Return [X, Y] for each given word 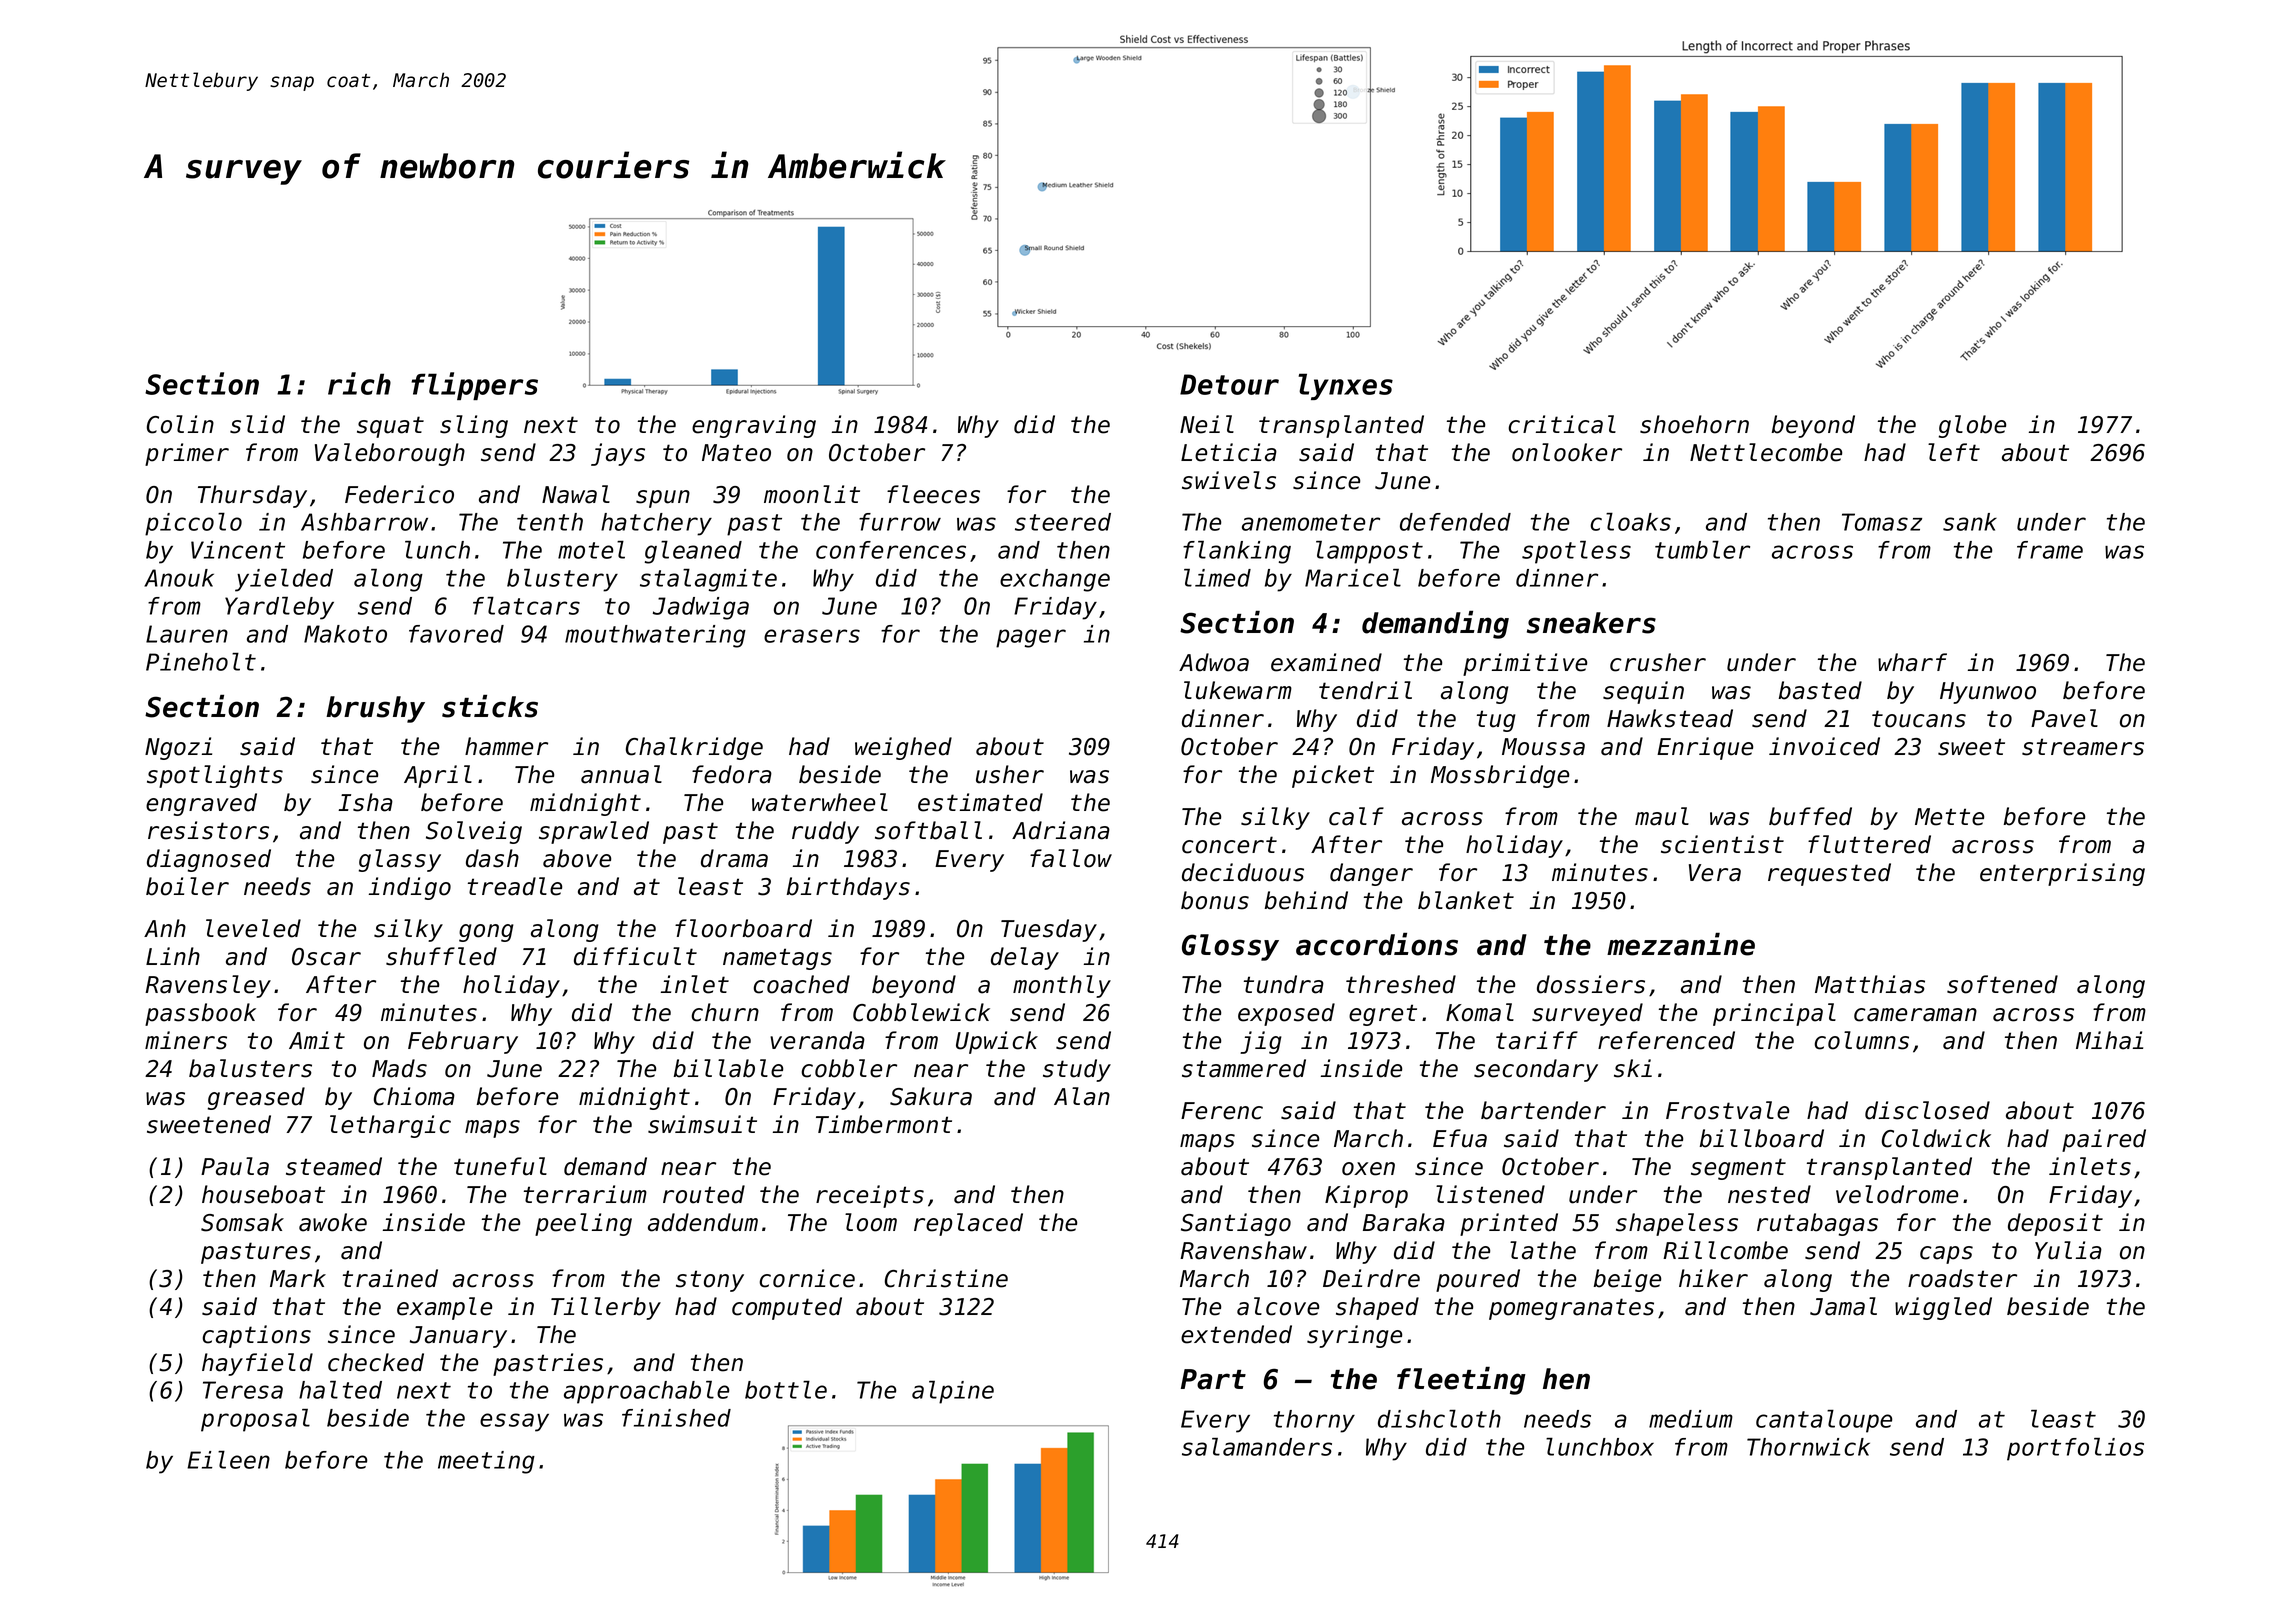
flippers [474, 386]
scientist [1722, 844]
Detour [1229, 384]
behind [1306, 900]
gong [486, 933]
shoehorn [1694, 424]
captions [256, 1336]
